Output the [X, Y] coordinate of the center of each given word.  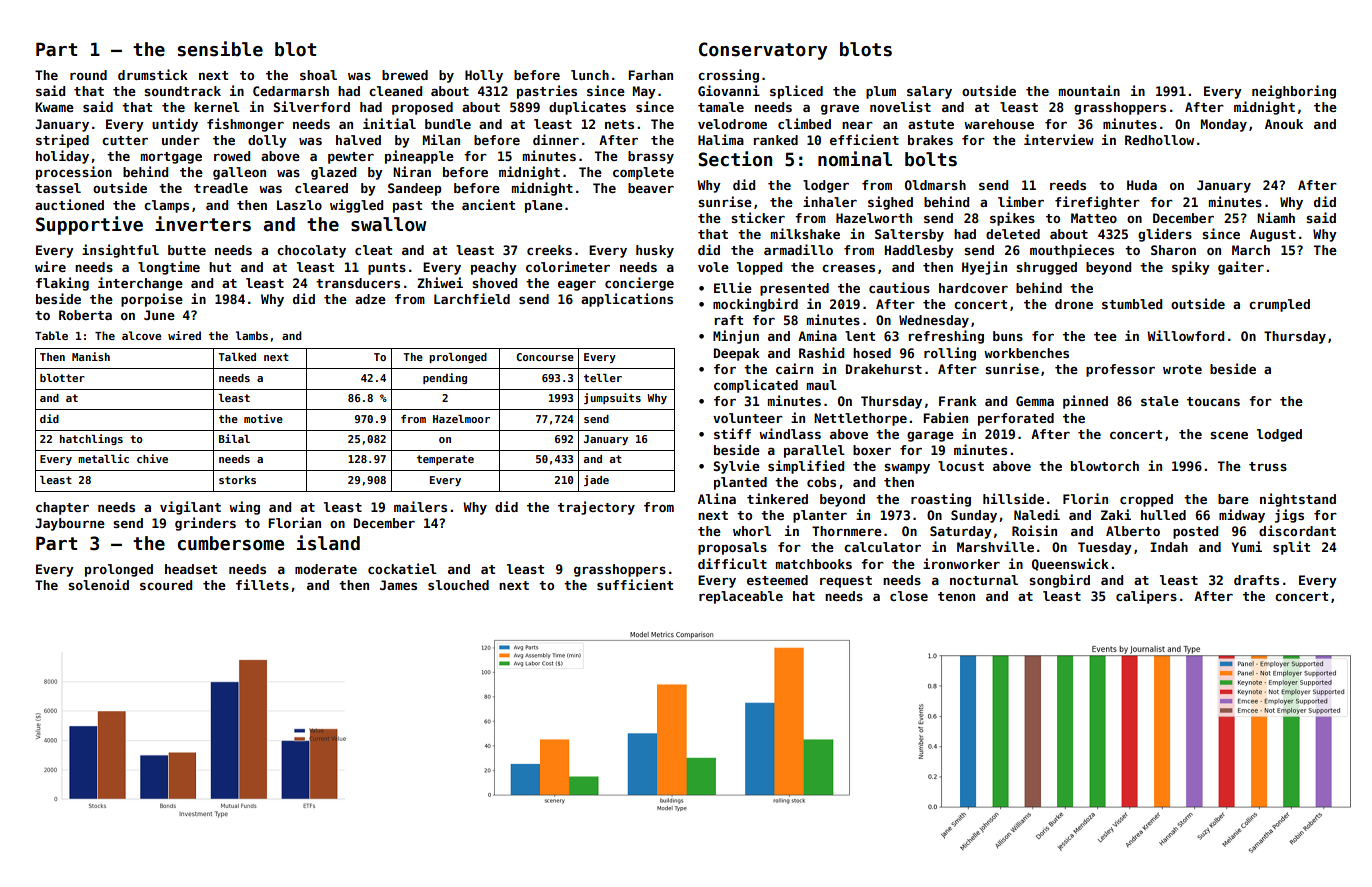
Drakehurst [884, 369]
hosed [872, 353]
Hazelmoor [461, 419]
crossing [728, 76]
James [398, 585]
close [909, 596]
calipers [1146, 597]
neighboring [1294, 92]
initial [389, 123]
